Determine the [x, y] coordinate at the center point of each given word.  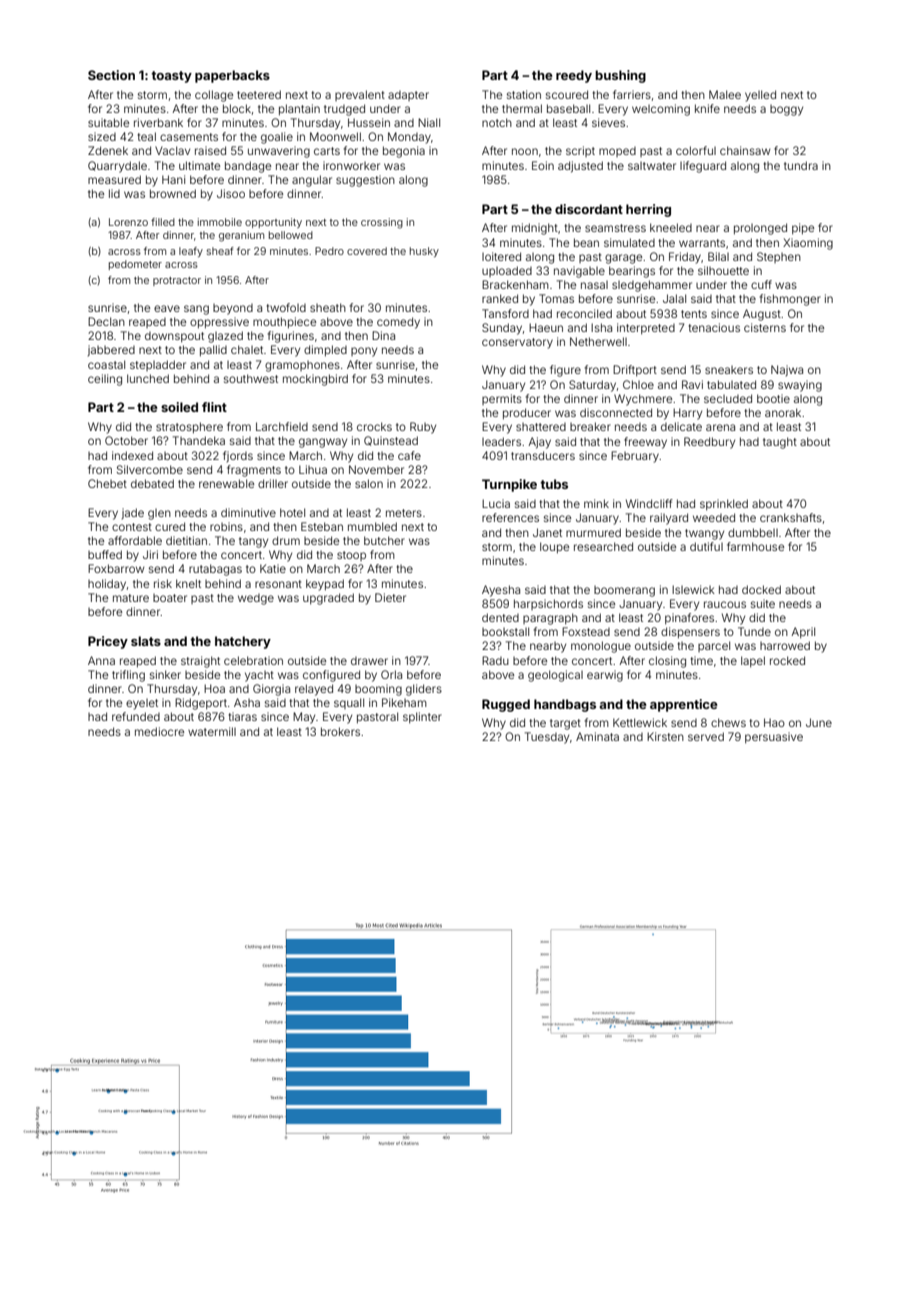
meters [404, 513]
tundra [801, 165]
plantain [299, 110]
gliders [424, 690]
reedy [574, 76]
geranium [241, 236]
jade [133, 513]
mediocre [159, 731]
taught [780, 443]
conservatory [517, 343]
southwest [251, 378]
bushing [620, 76]
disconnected [616, 412]
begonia [404, 152]
